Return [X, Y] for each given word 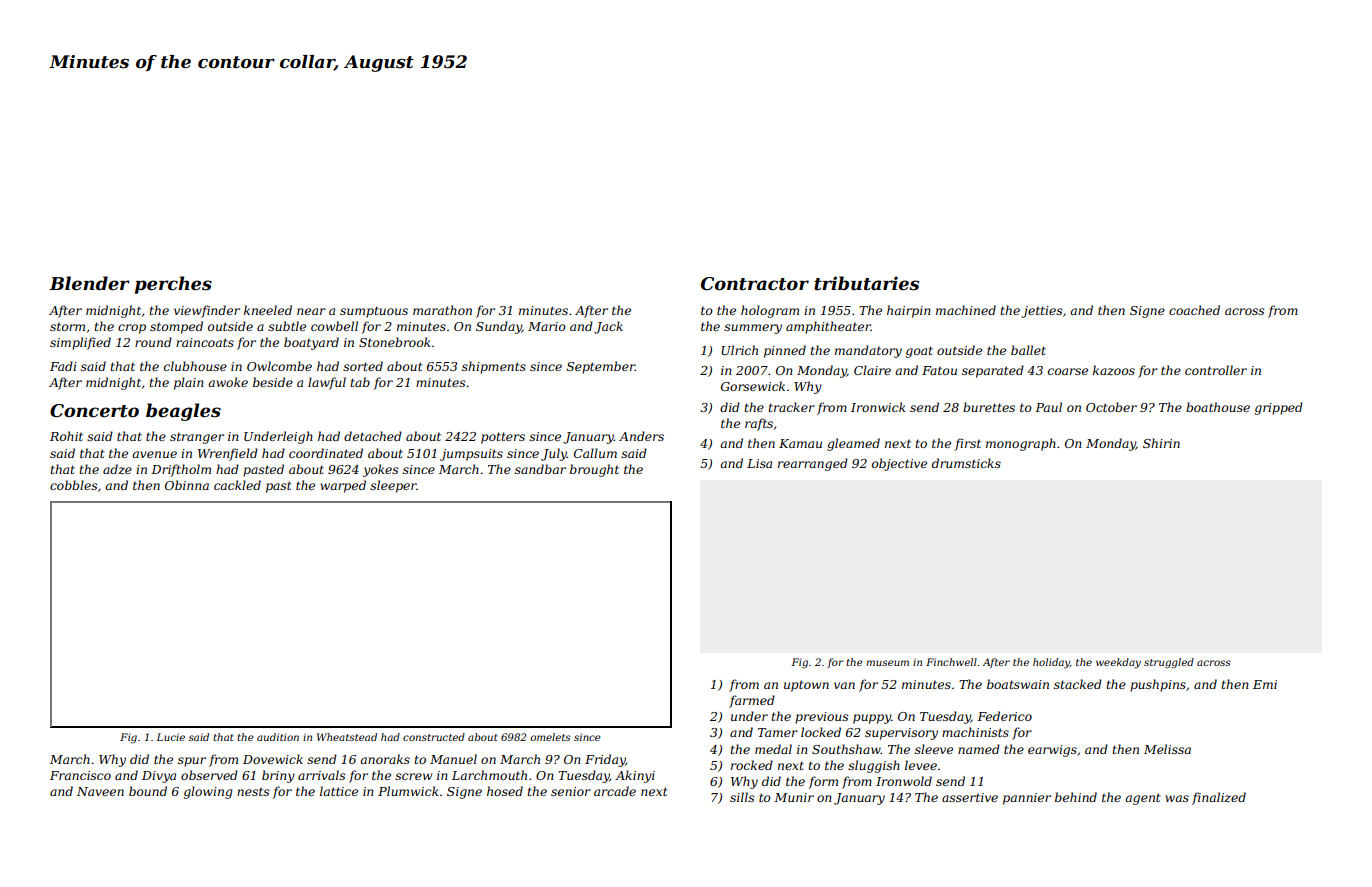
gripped [1279, 408]
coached [1194, 310]
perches [173, 285]
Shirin [1161, 443]
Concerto [94, 411]
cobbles [73, 485]
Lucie [170, 737]
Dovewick [273, 759]
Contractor [755, 284]
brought [594, 470]
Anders [641, 436]
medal [773, 749]
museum [887, 663]
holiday [1051, 663]
